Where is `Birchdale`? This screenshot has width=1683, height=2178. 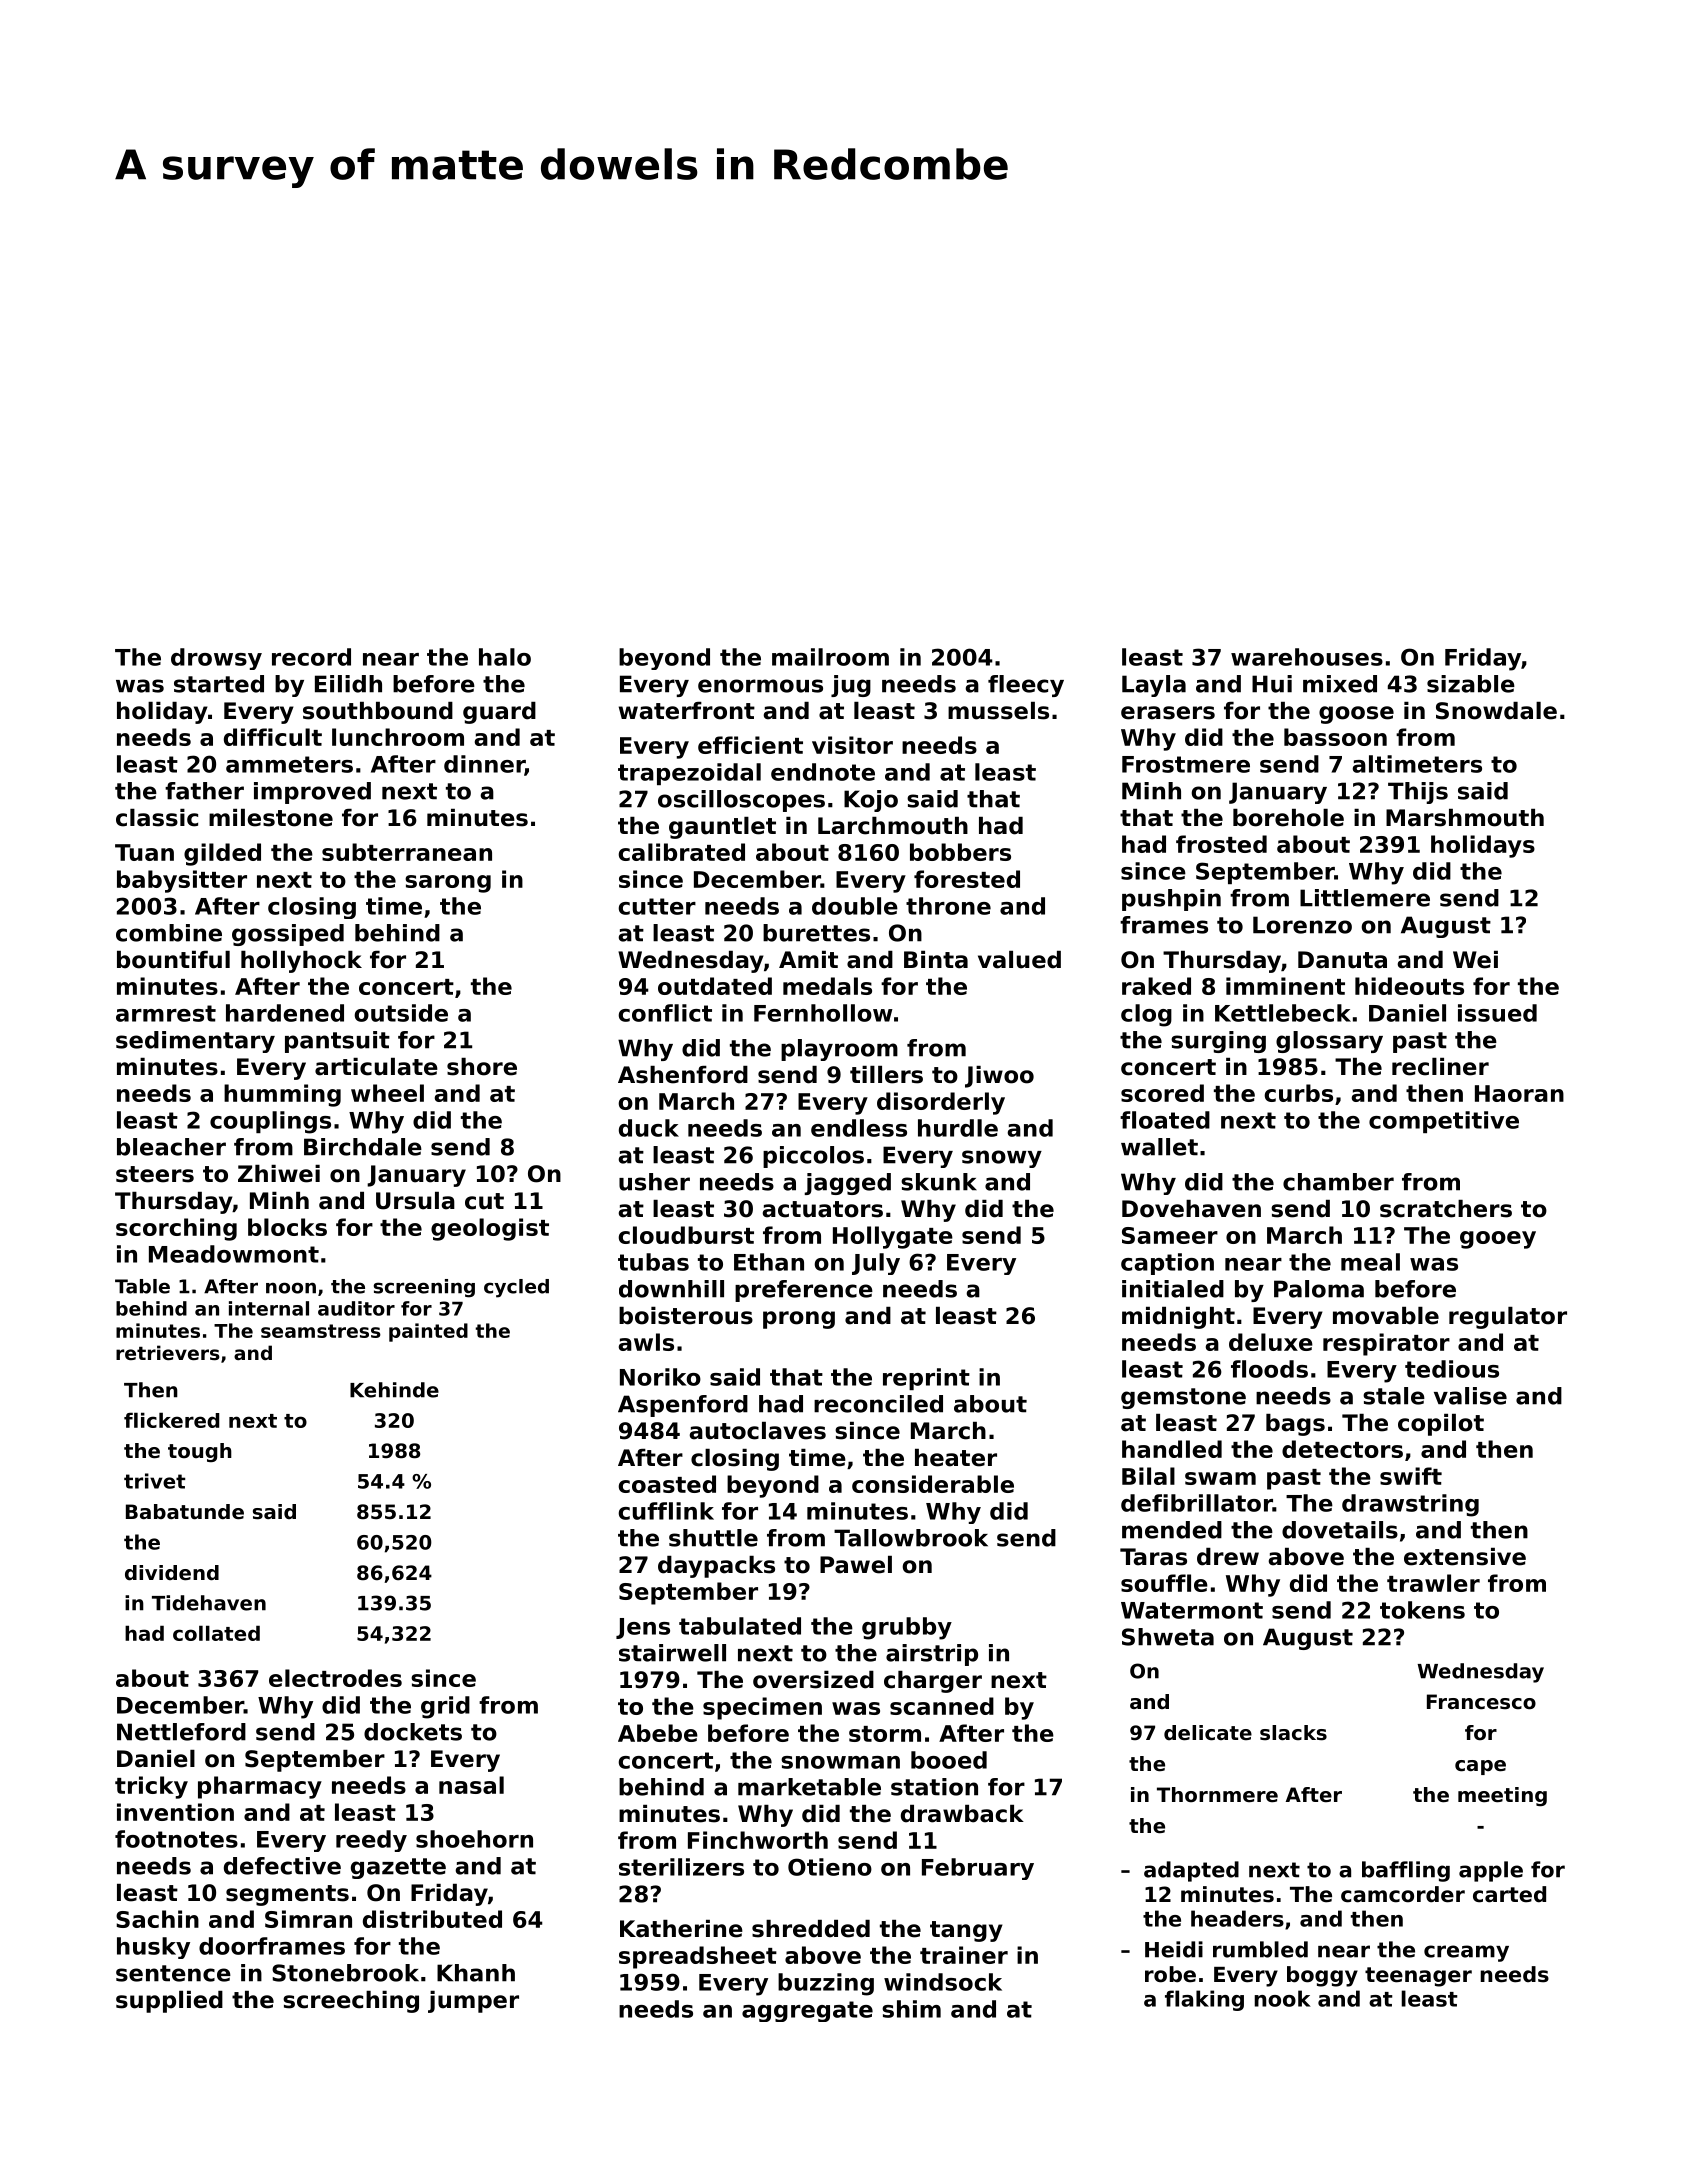
Birchdale is located at coordinates (363, 1147).
